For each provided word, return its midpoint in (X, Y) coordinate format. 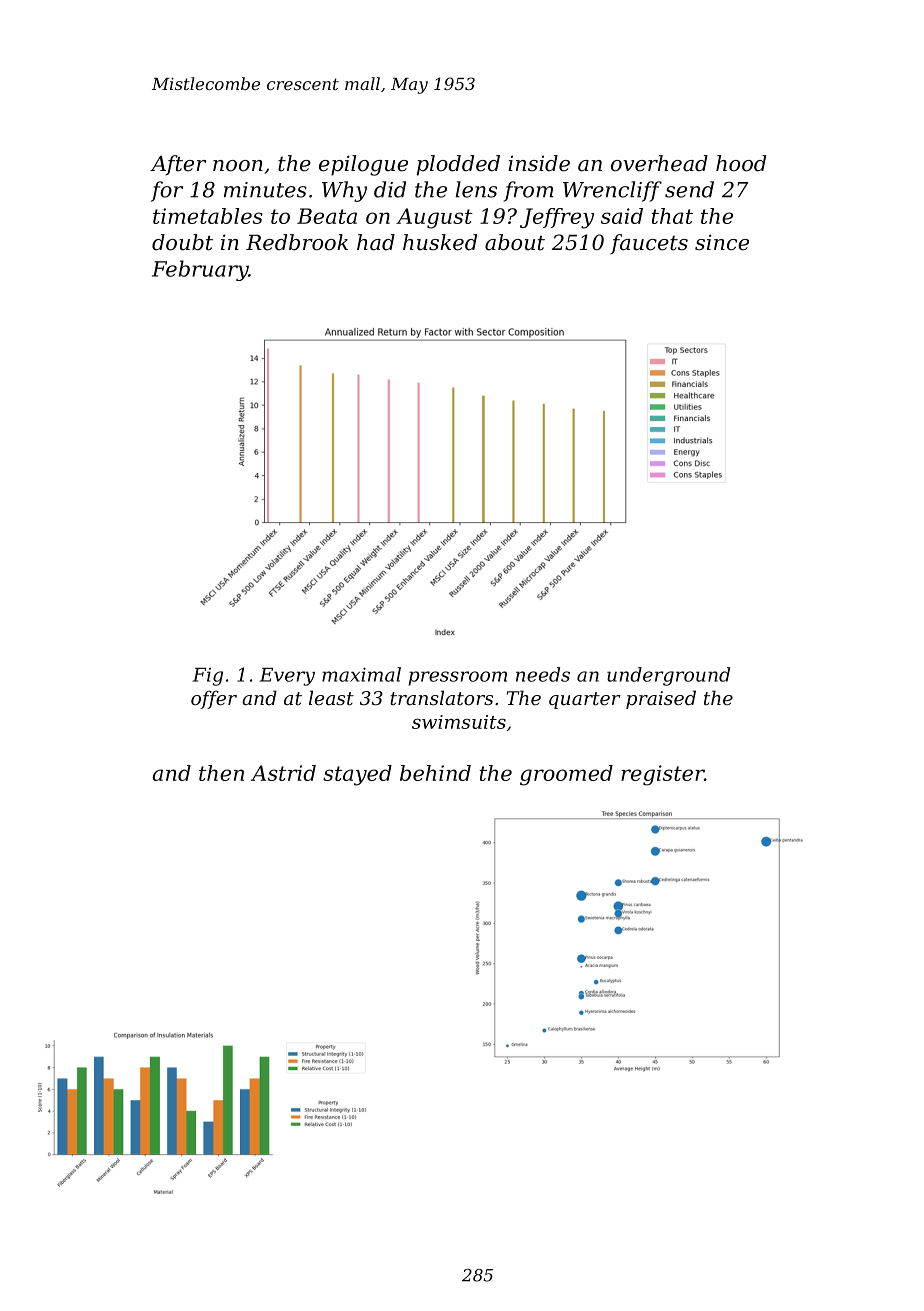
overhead (659, 163)
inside (539, 163)
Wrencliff (612, 191)
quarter (585, 700)
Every (287, 677)
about (515, 242)
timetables (208, 216)
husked (440, 242)
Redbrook (297, 242)
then (221, 773)
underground (668, 676)
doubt (182, 242)
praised (661, 699)
